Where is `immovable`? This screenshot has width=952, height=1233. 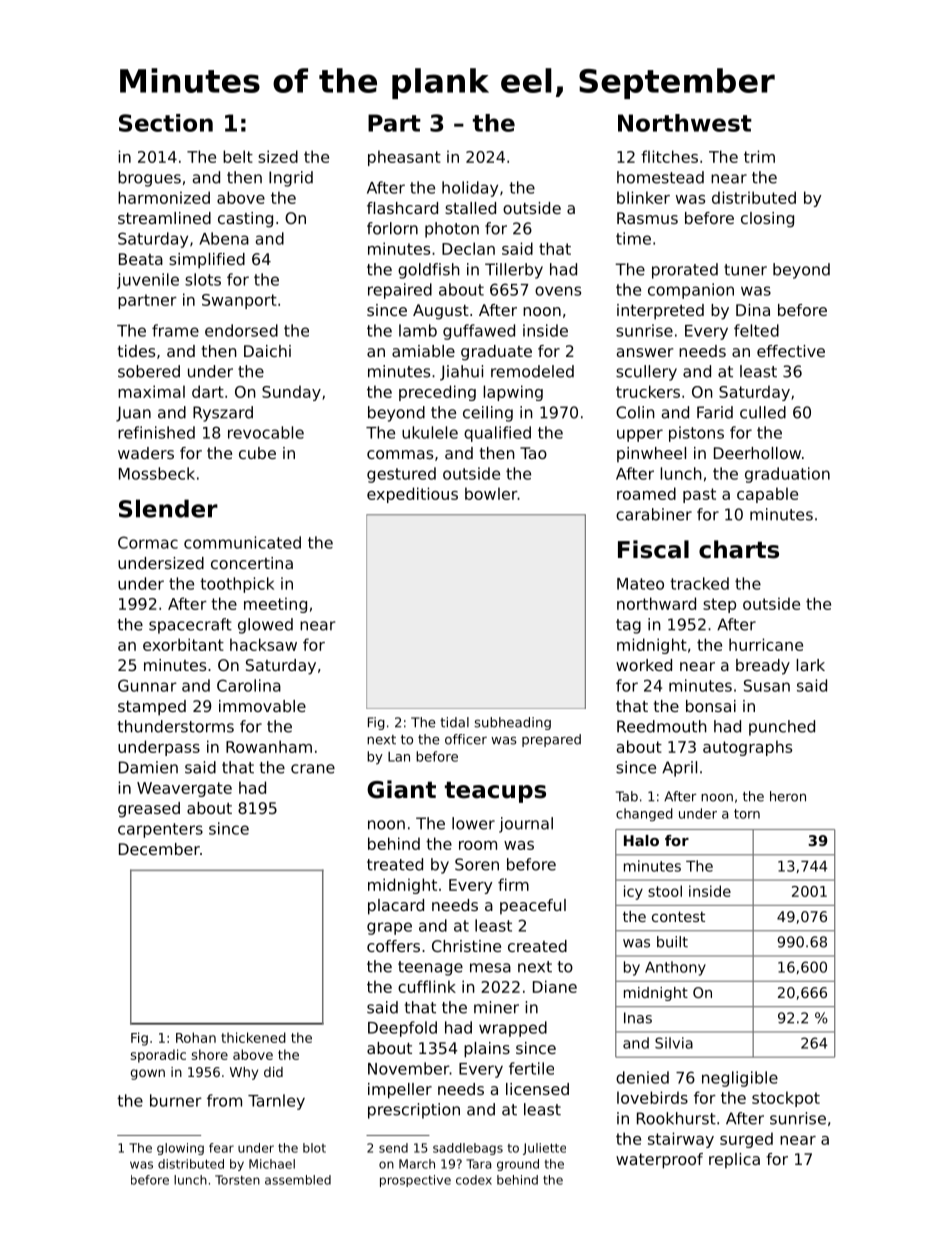 immovable is located at coordinates (262, 706).
